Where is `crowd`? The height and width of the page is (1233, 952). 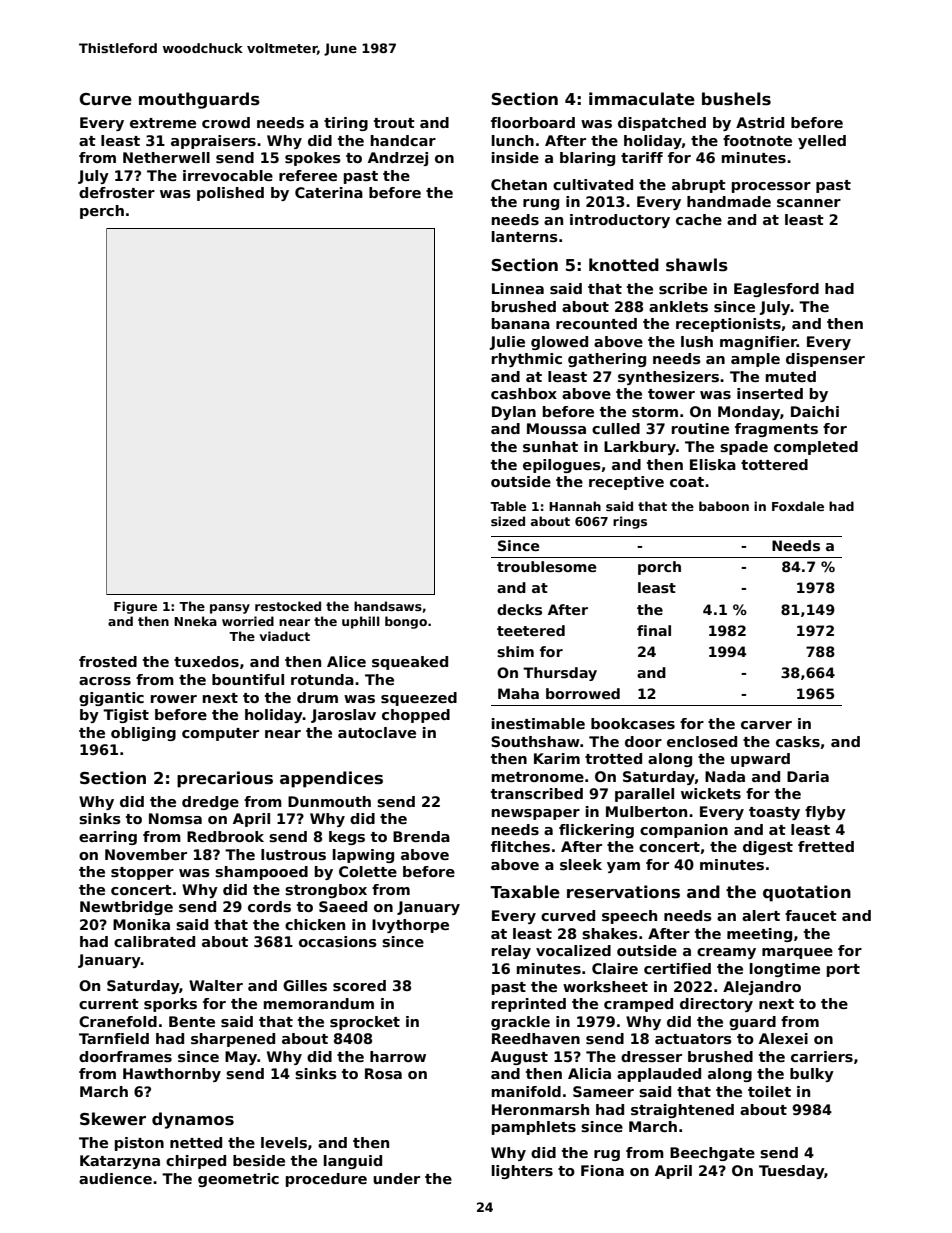
crowd is located at coordinates (226, 122).
